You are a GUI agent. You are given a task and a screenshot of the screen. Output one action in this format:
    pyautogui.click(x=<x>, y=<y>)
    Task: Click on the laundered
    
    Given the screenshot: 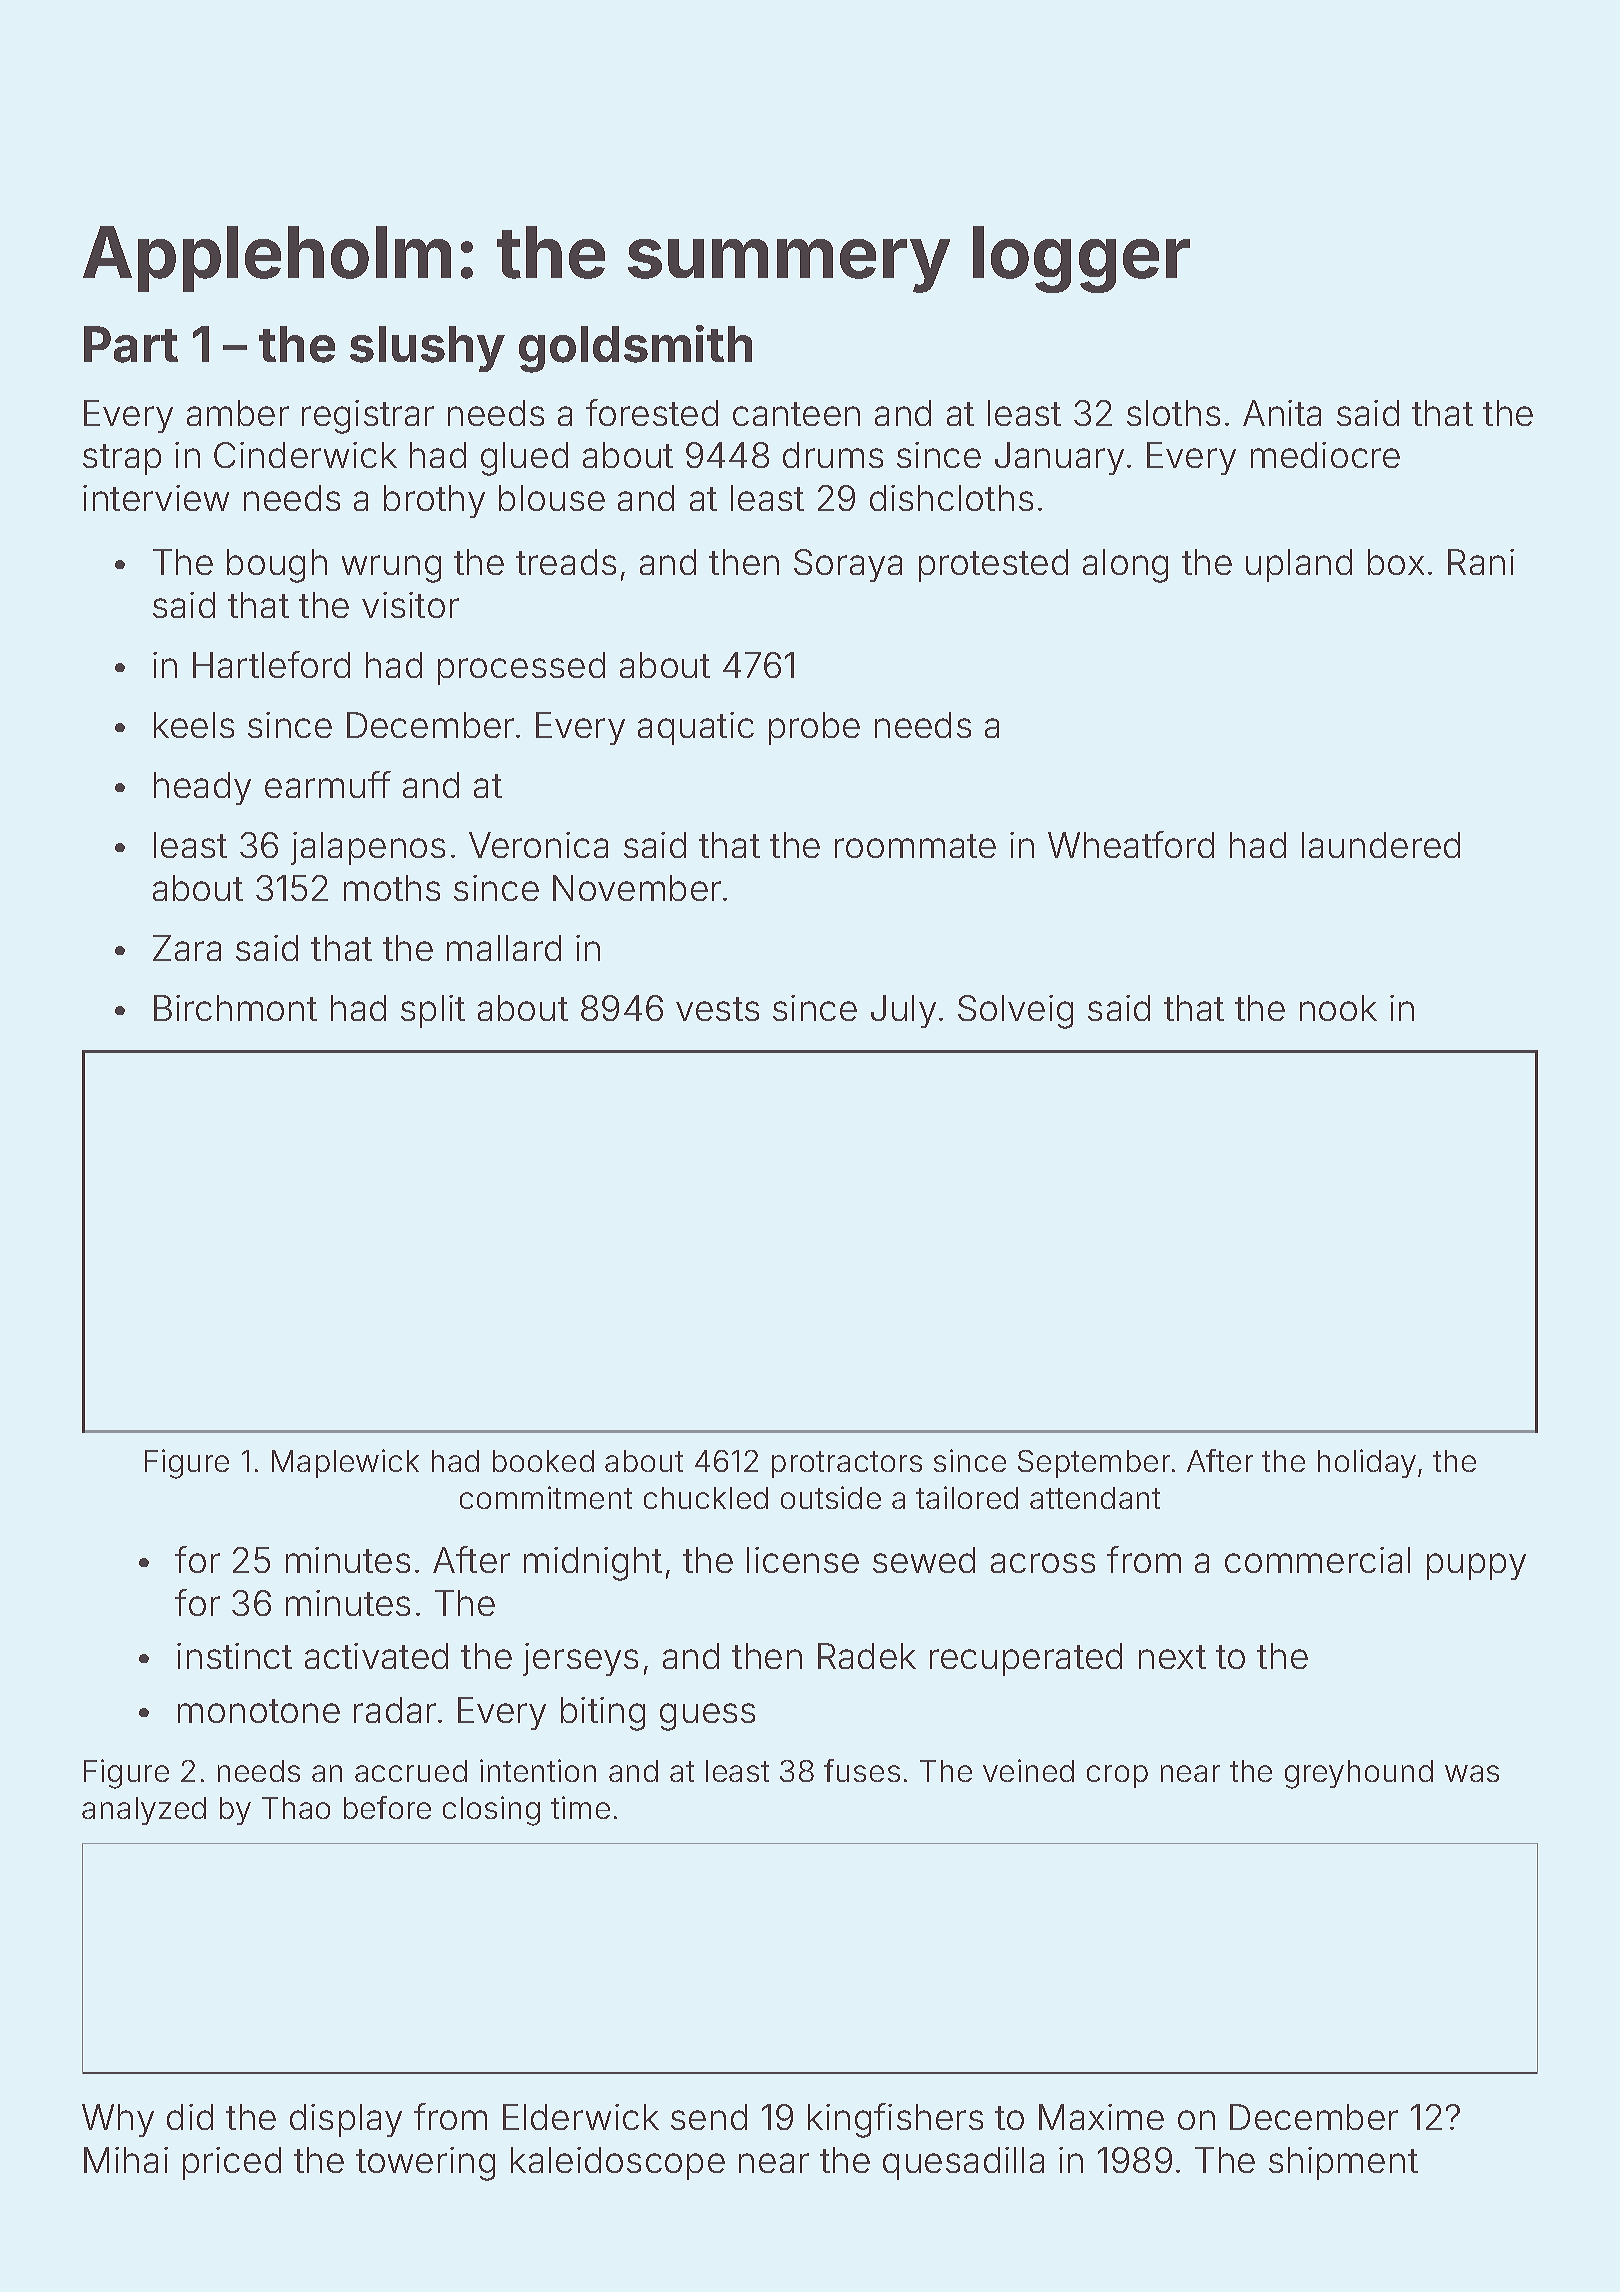 What is the action you would take?
    pyautogui.click(x=1381, y=845)
